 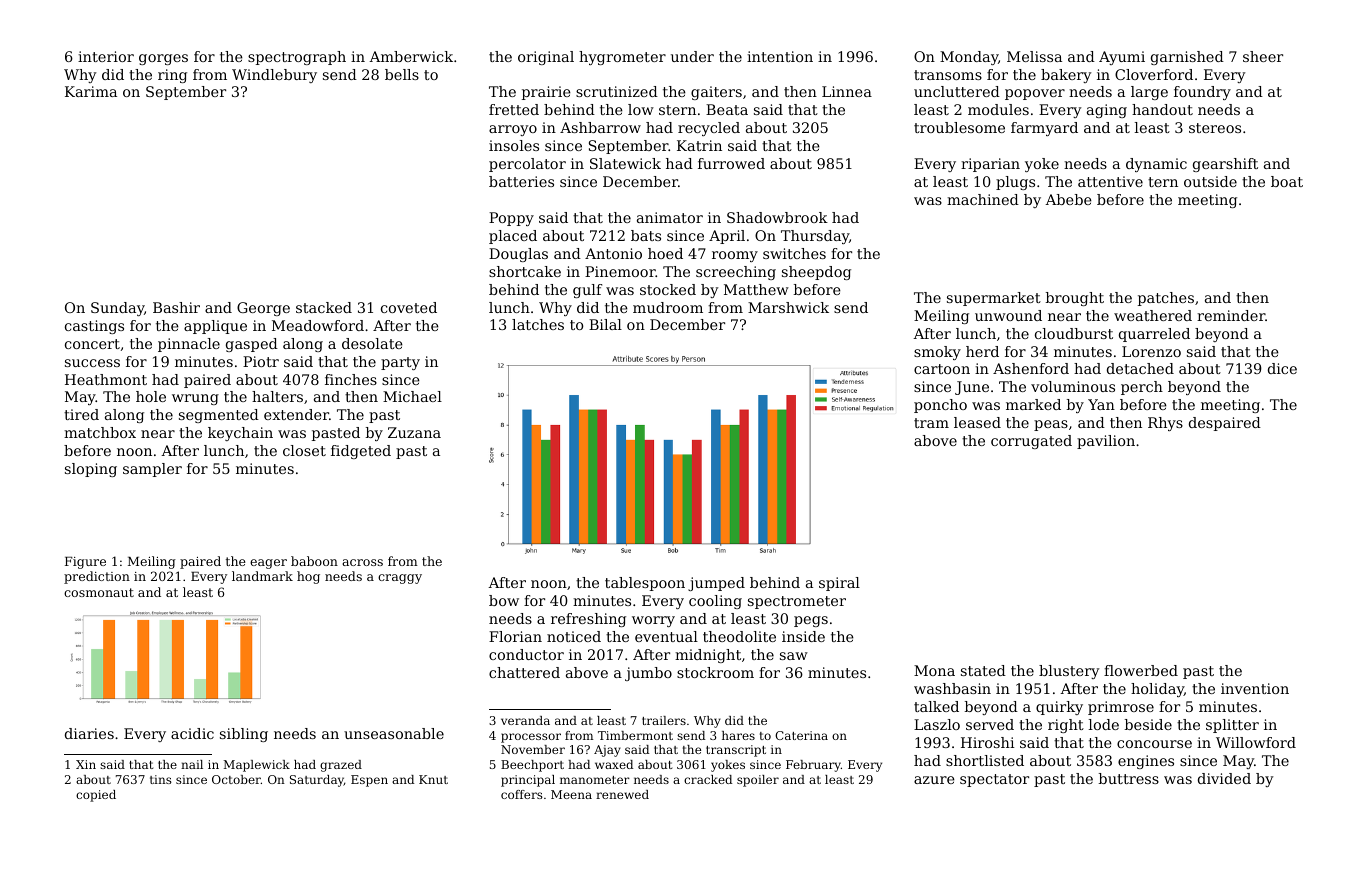 I want to click on divided, so click(x=1224, y=778).
